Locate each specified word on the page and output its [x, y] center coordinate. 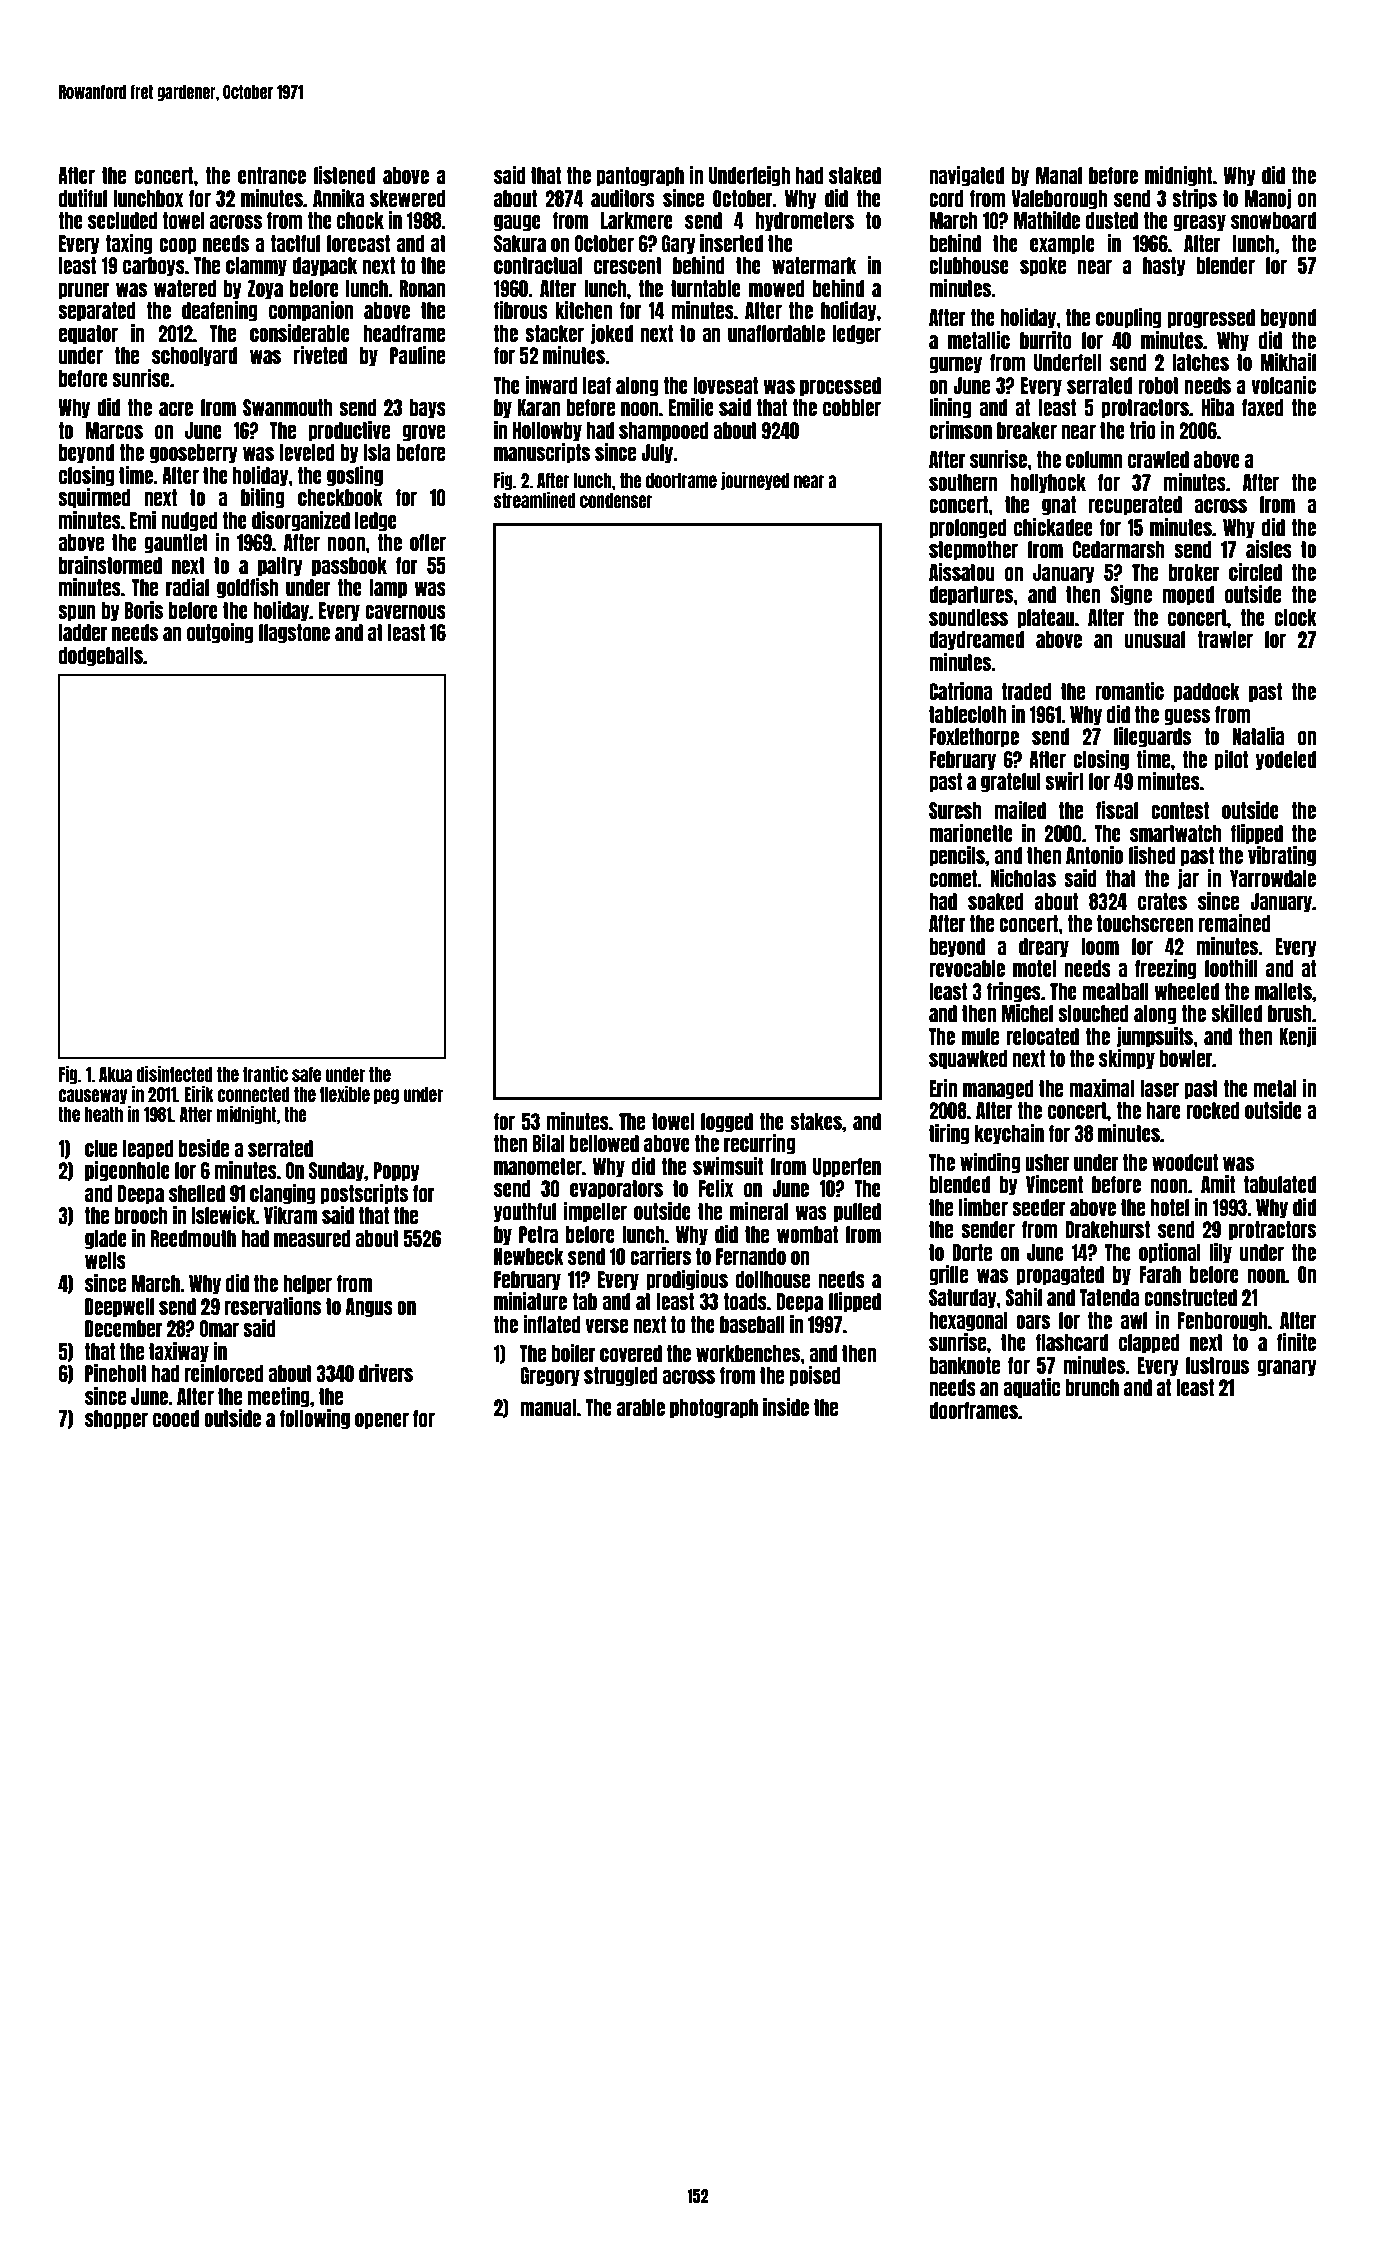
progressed [1211, 319]
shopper [116, 1420]
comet [953, 878]
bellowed [604, 1143]
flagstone [294, 634]
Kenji [1297, 1037]
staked [855, 175]
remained [1235, 923]
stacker [554, 333]
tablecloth [967, 714]
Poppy [396, 1172]
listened [344, 175]
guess [1187, 717]
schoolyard [194, 357]
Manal [1059, 175]
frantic [265, 1074]
